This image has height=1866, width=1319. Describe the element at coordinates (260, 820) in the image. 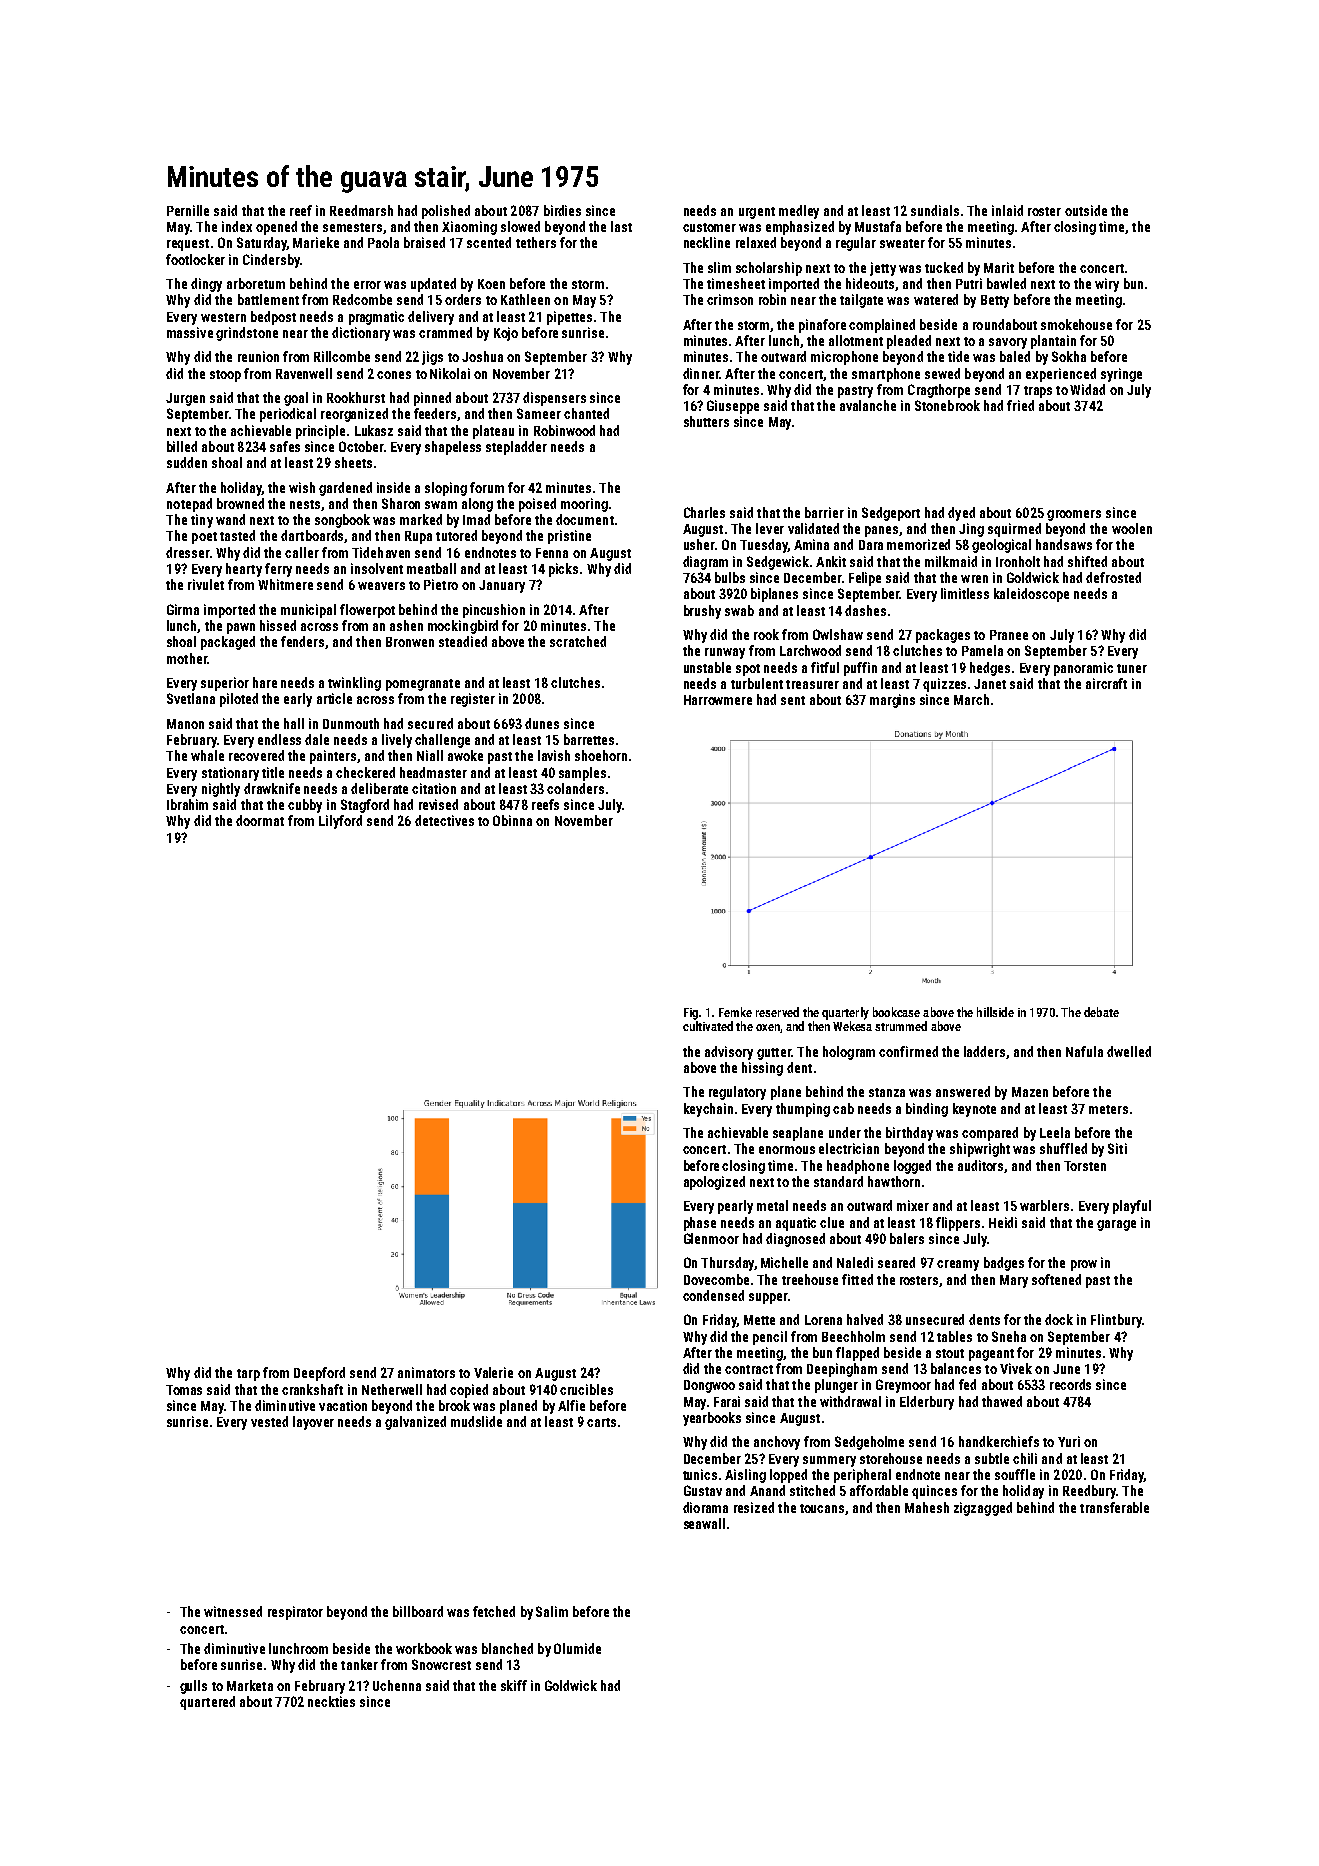

I see `doormat` at that location.
